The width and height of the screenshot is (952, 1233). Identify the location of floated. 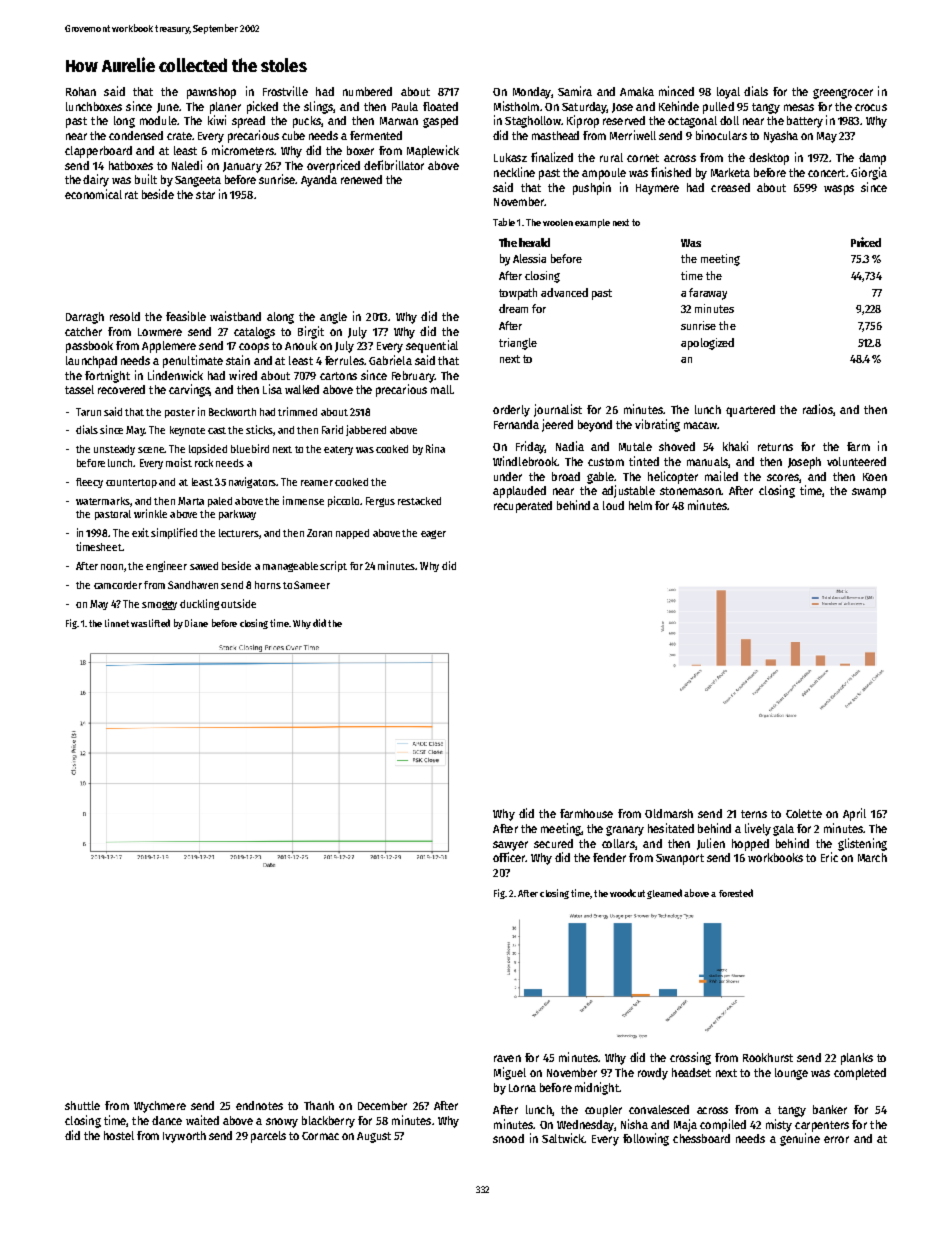
(440, 106).
